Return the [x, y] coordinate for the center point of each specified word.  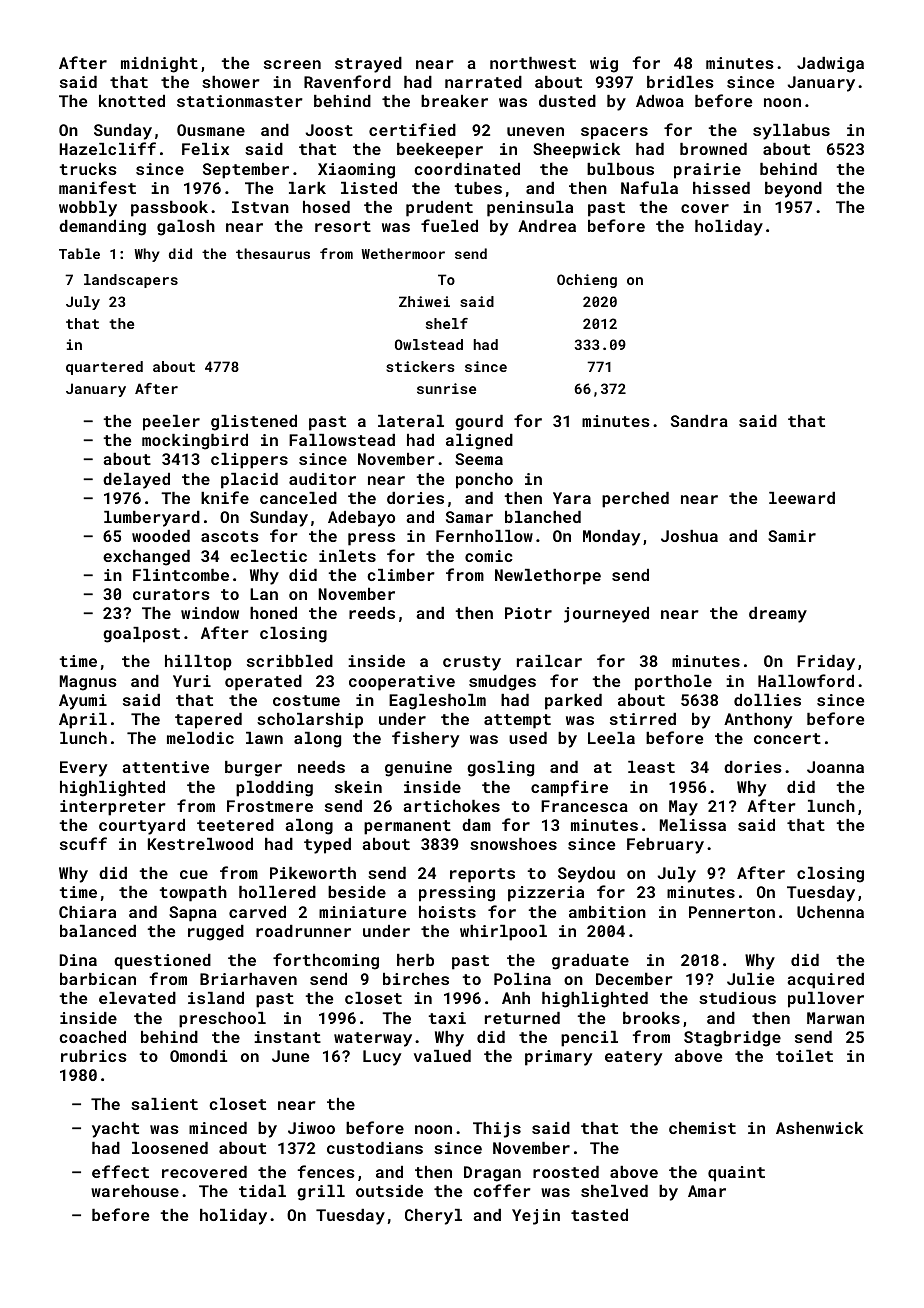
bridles [680, 82]
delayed [136, 481]
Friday [826, 663]
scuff [83, 843]
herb [415, 960]
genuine [418, 769]
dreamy [778, 615]
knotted [132, 101]
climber [401, 575]
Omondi [198, 1056]
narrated [483, 82]
